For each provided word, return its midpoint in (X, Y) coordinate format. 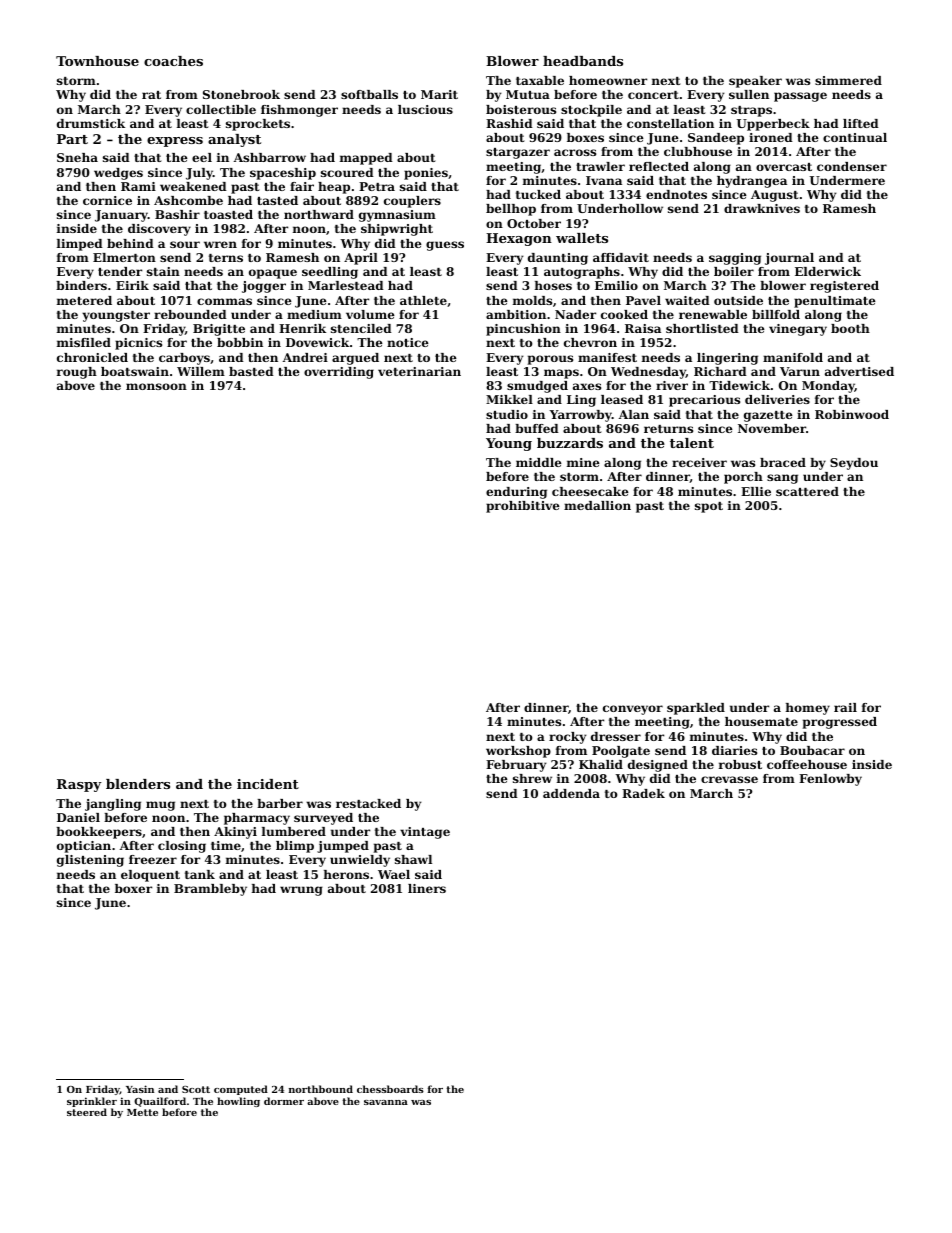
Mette (142, 1112)
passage (800, 97)
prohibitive (523, 507)
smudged (537, 387)
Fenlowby (830, 780)
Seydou (854, 464)
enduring (516, 493)
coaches (173, 61)
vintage (425, 833)
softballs (369, 94)
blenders (138, 784)
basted (251, 371)
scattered (807, 491)
